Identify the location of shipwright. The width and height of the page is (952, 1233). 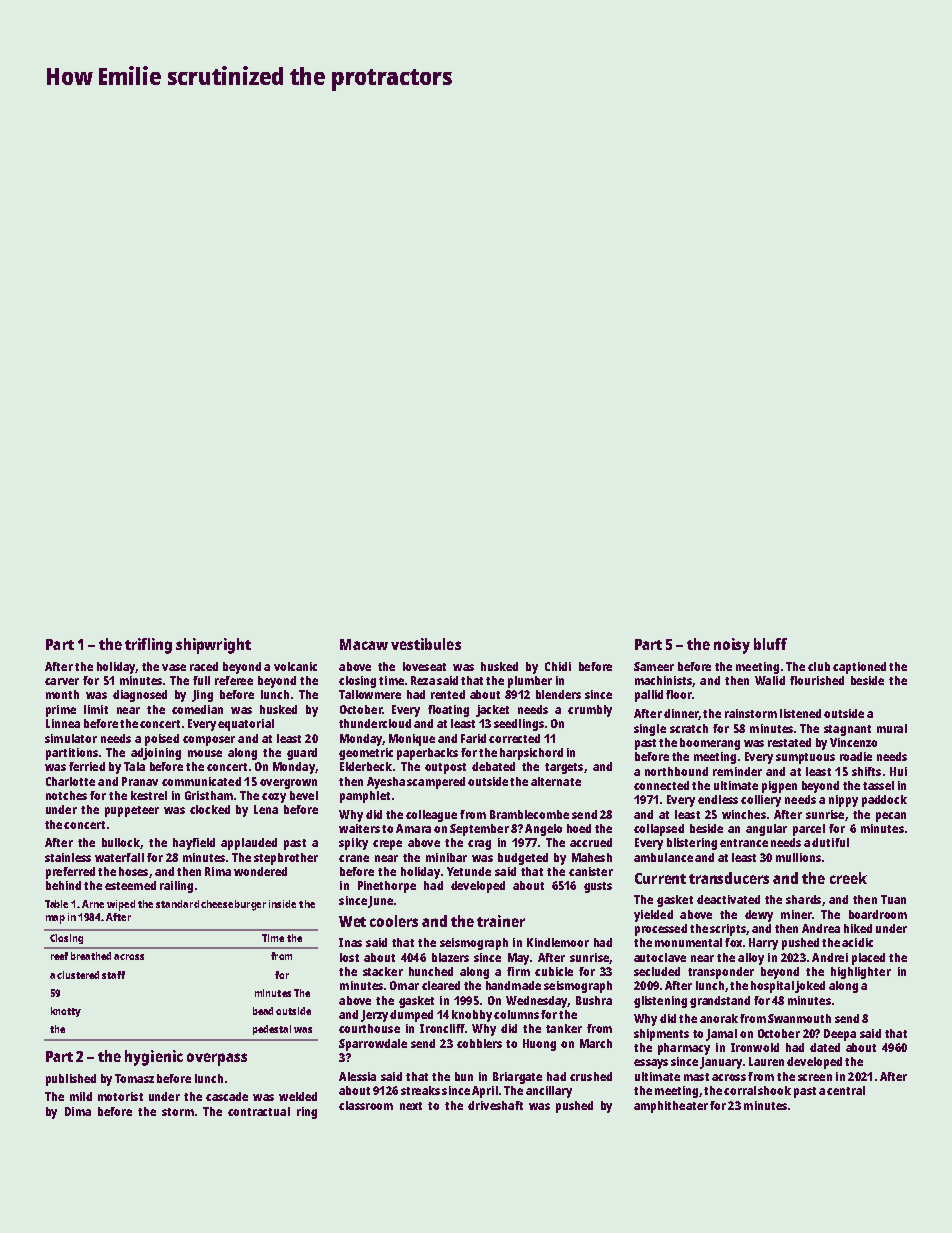
(213, 646).
